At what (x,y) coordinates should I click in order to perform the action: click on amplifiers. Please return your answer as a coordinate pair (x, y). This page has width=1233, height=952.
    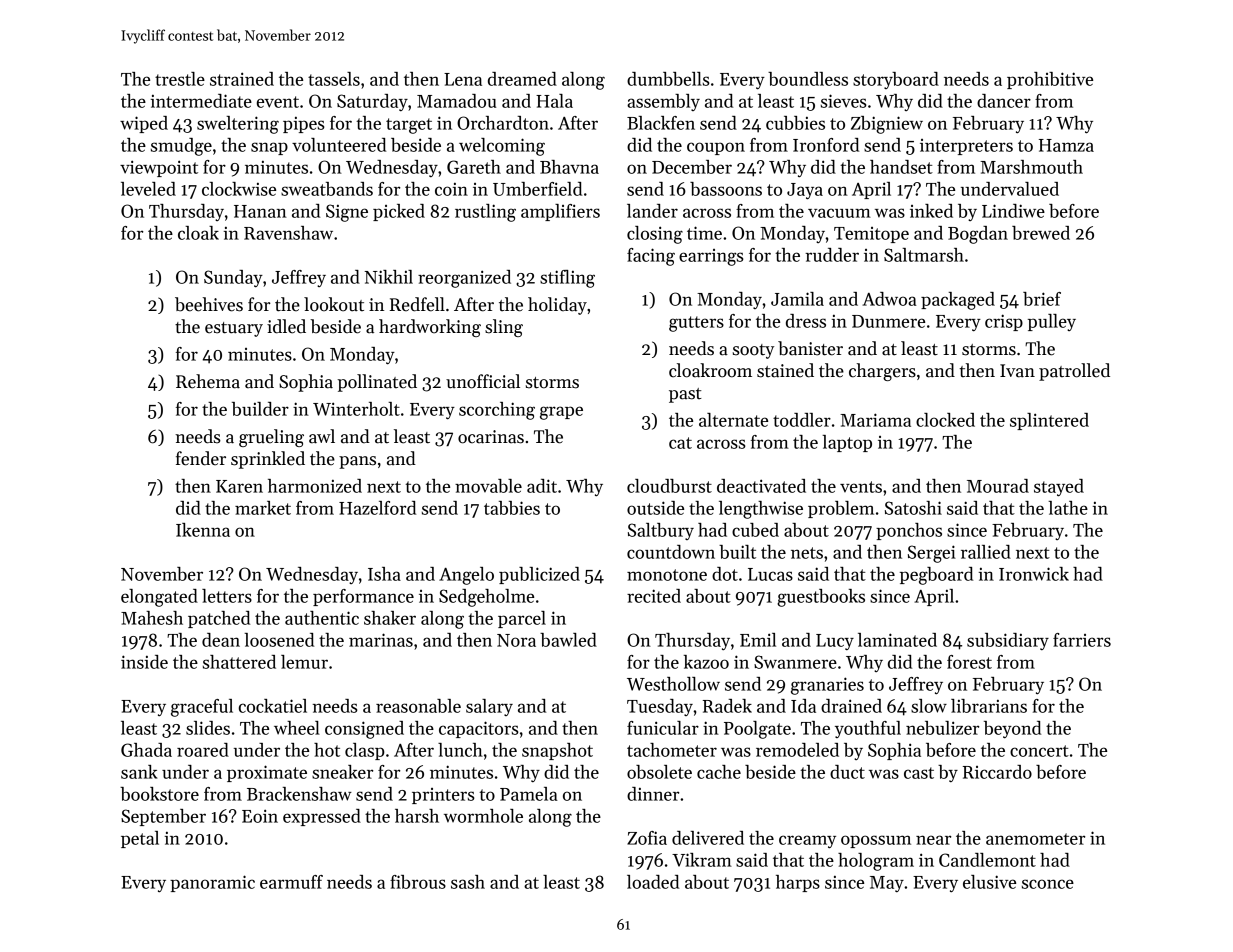
    Looking at the image, I should click on (560, 212).
